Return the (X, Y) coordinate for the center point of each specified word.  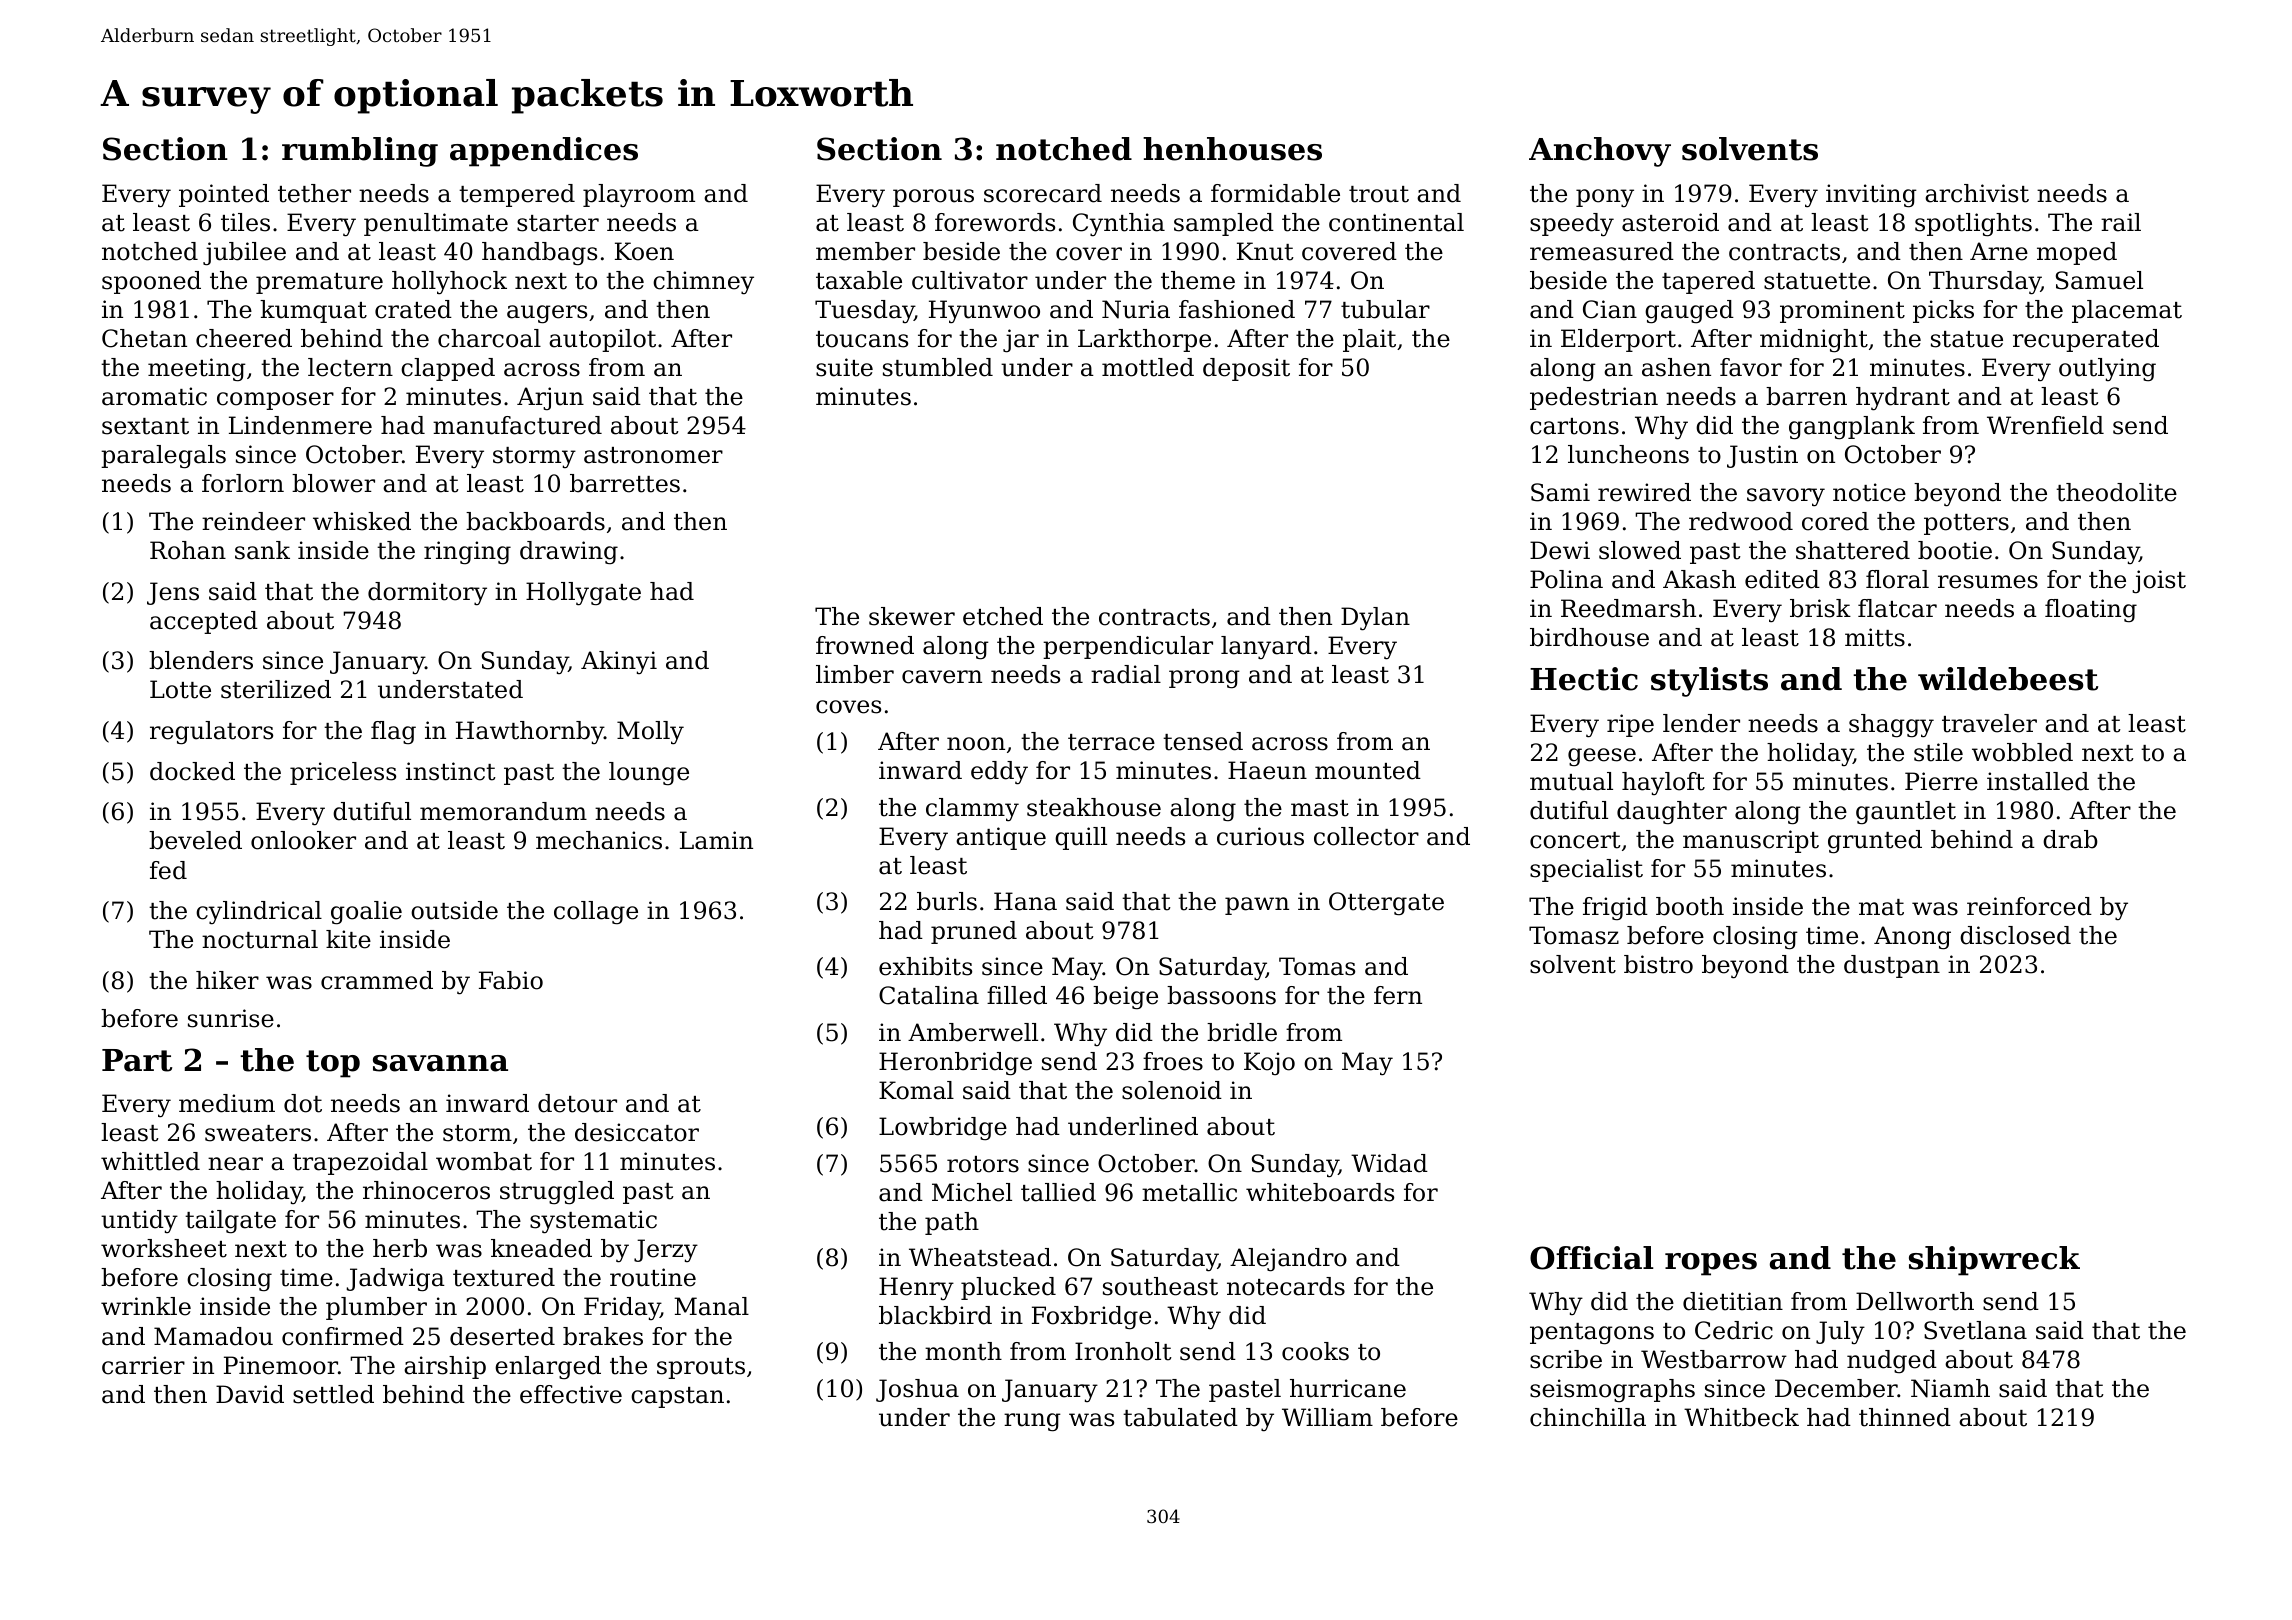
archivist (1977, 193)
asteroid (1670, 222)
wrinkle (146, 1306)
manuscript (1751, 841)
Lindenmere (300, 425)
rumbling (360, 152)
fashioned (1237, 309)
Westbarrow (1714, 1359)
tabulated (1180, 1417)
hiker (227, 980)
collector (1366, 836)
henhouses (1232, 149)
